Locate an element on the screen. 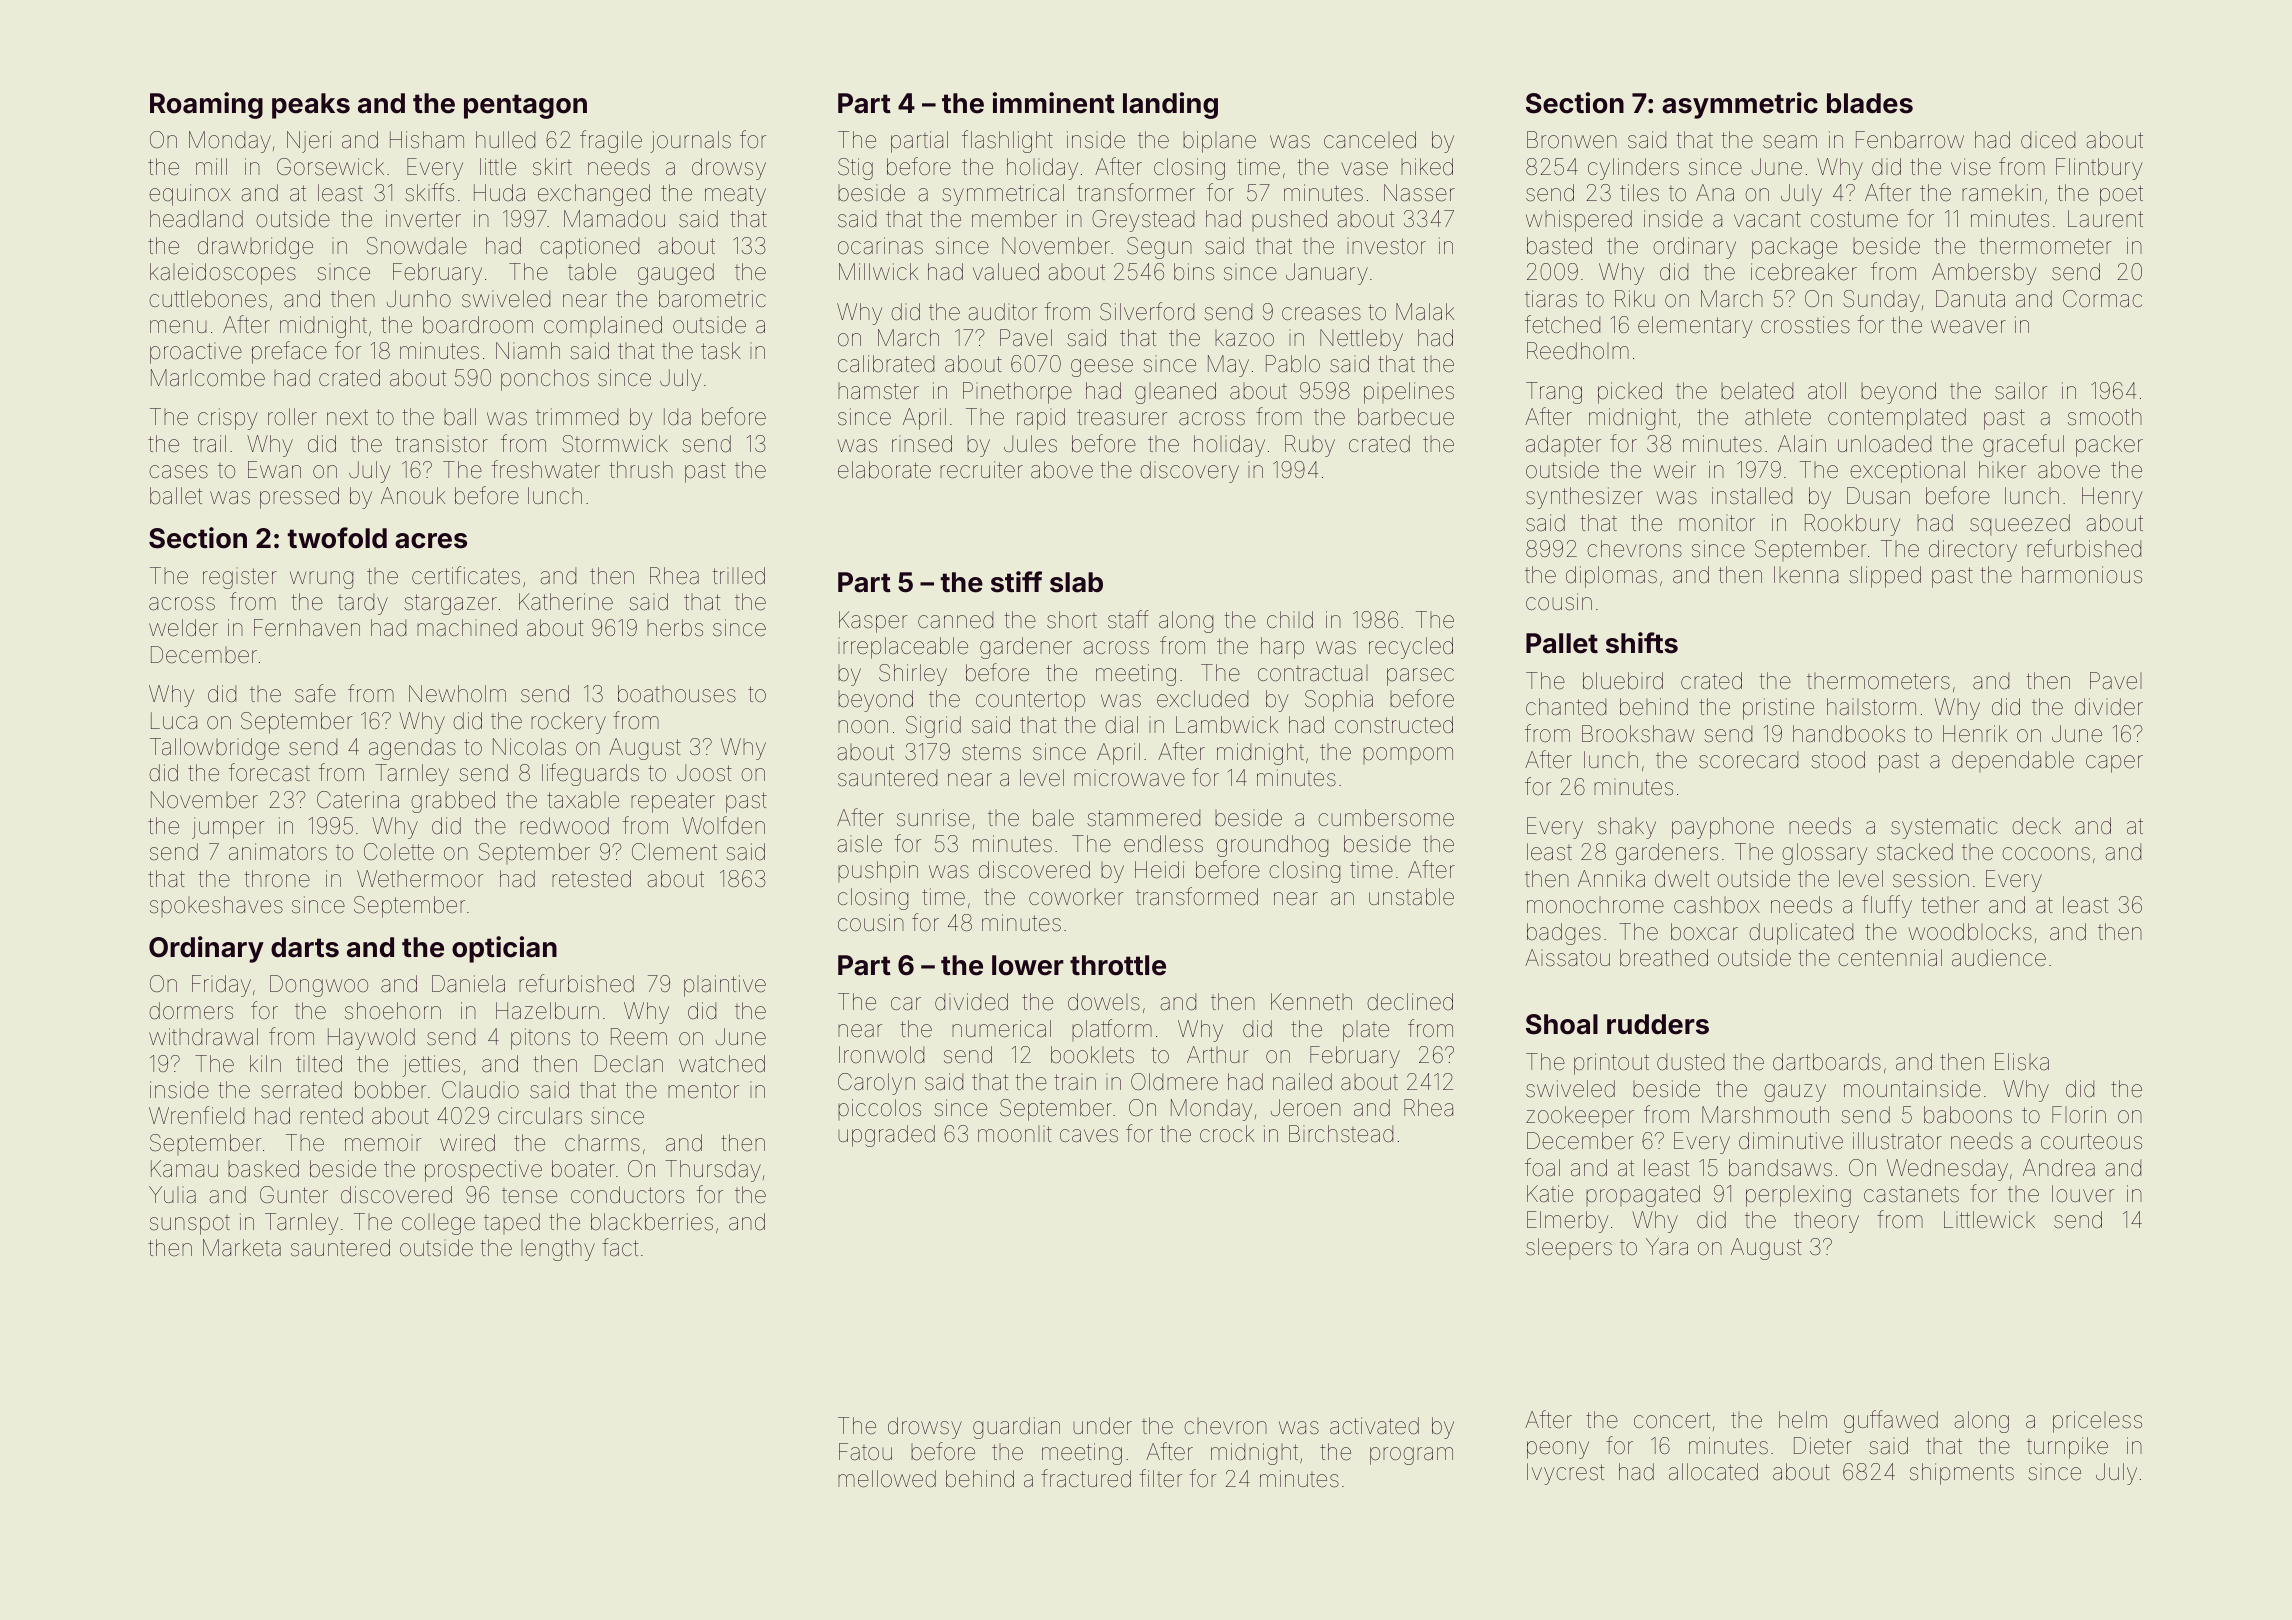  throne is located at coordinates (277, 879).
